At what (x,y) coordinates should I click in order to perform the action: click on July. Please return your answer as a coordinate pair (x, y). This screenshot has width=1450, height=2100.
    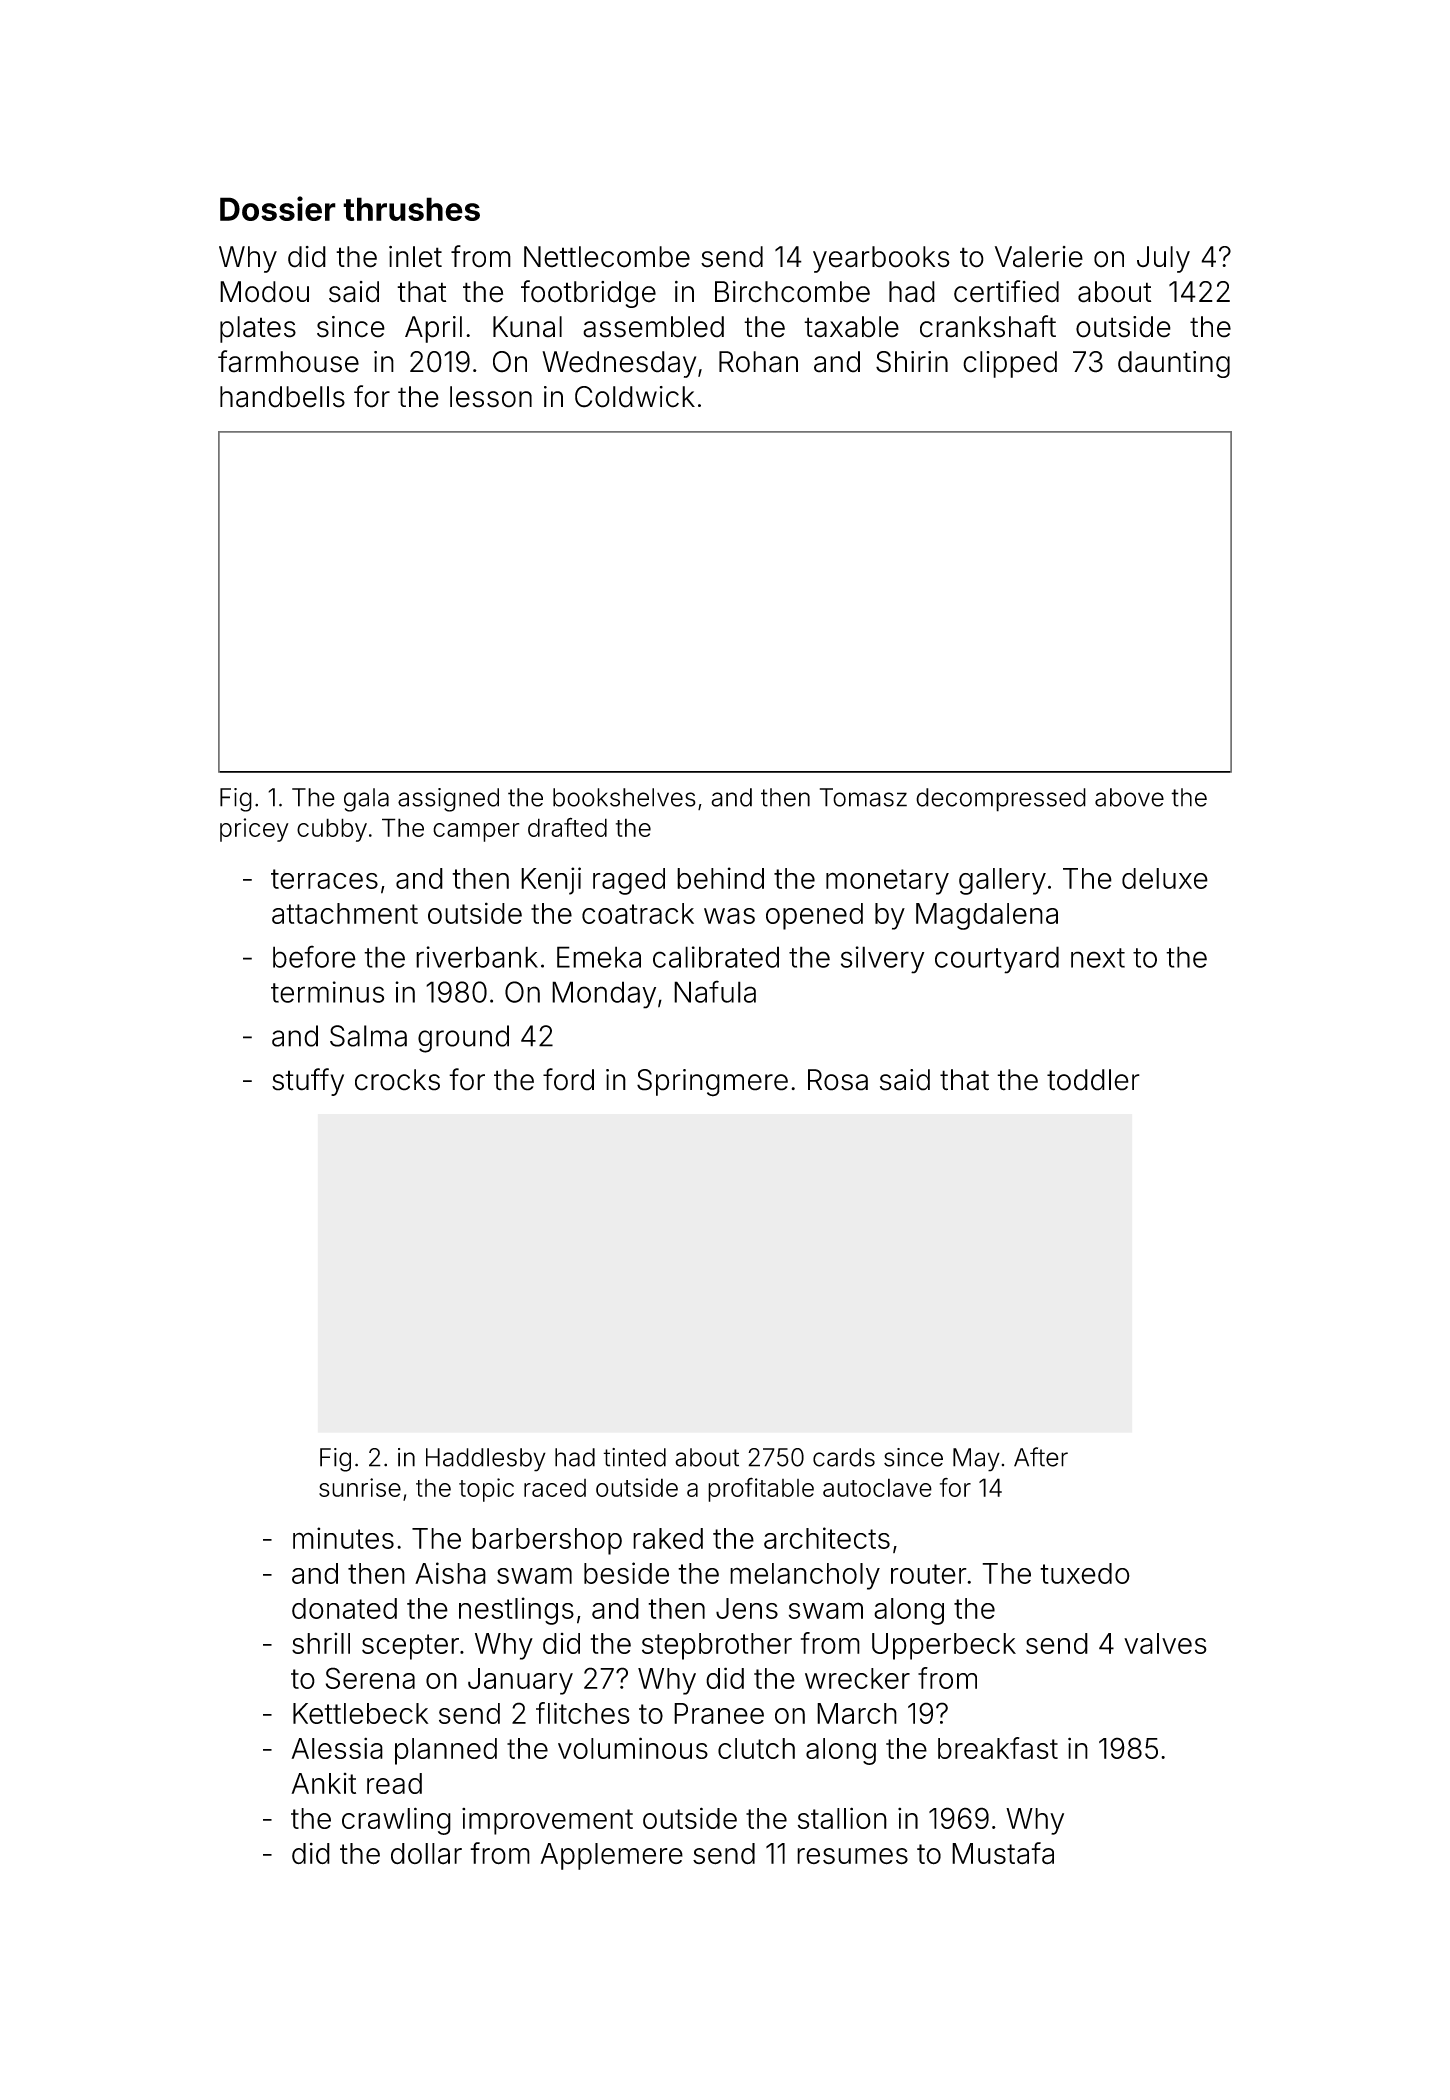
    Looking at the image, I should click on (1163, 259).
